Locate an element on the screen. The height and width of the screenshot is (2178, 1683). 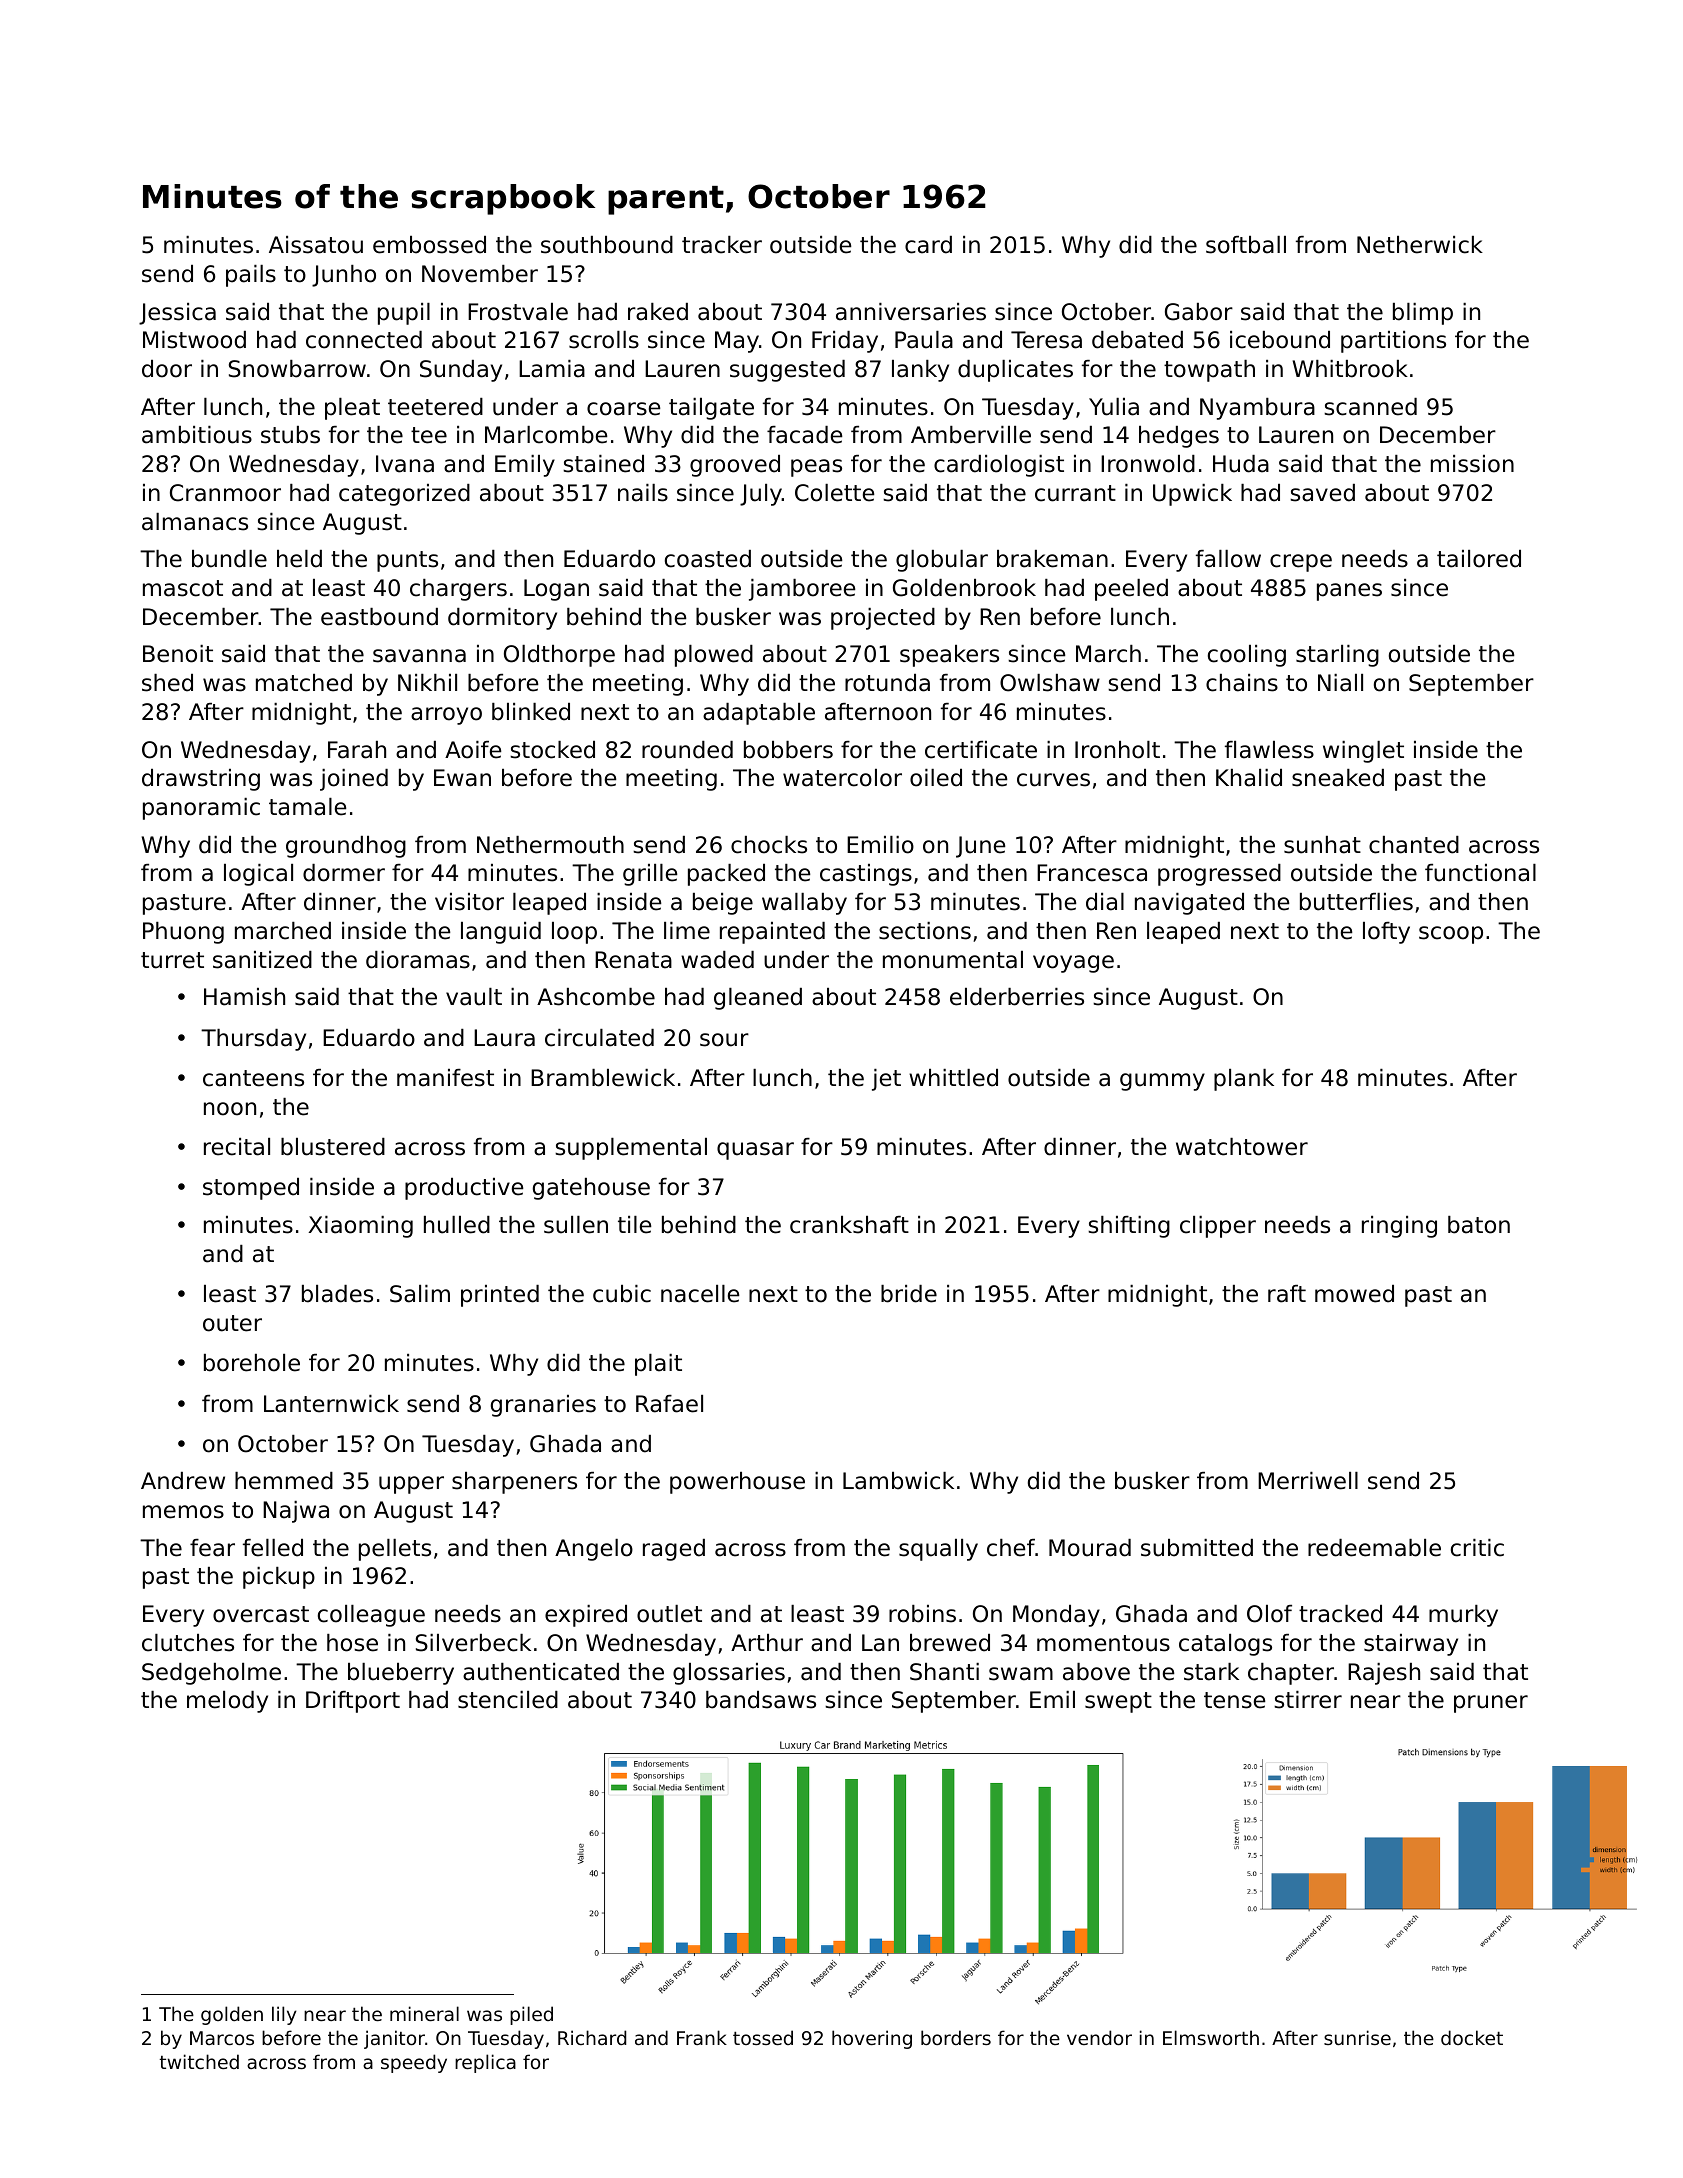
Frostvale is located at coordinates (518, 312).
